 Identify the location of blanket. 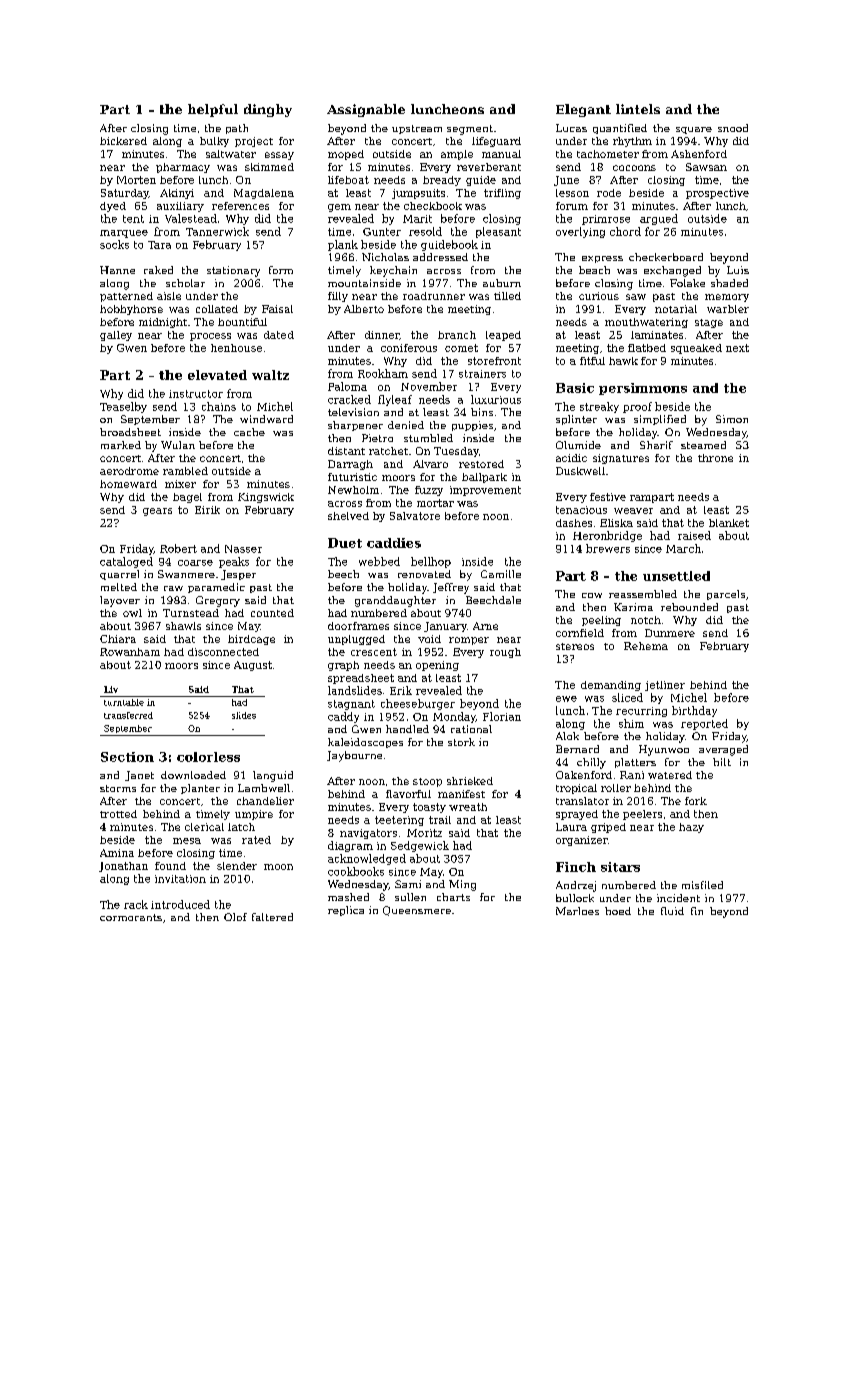
(729, 523).
